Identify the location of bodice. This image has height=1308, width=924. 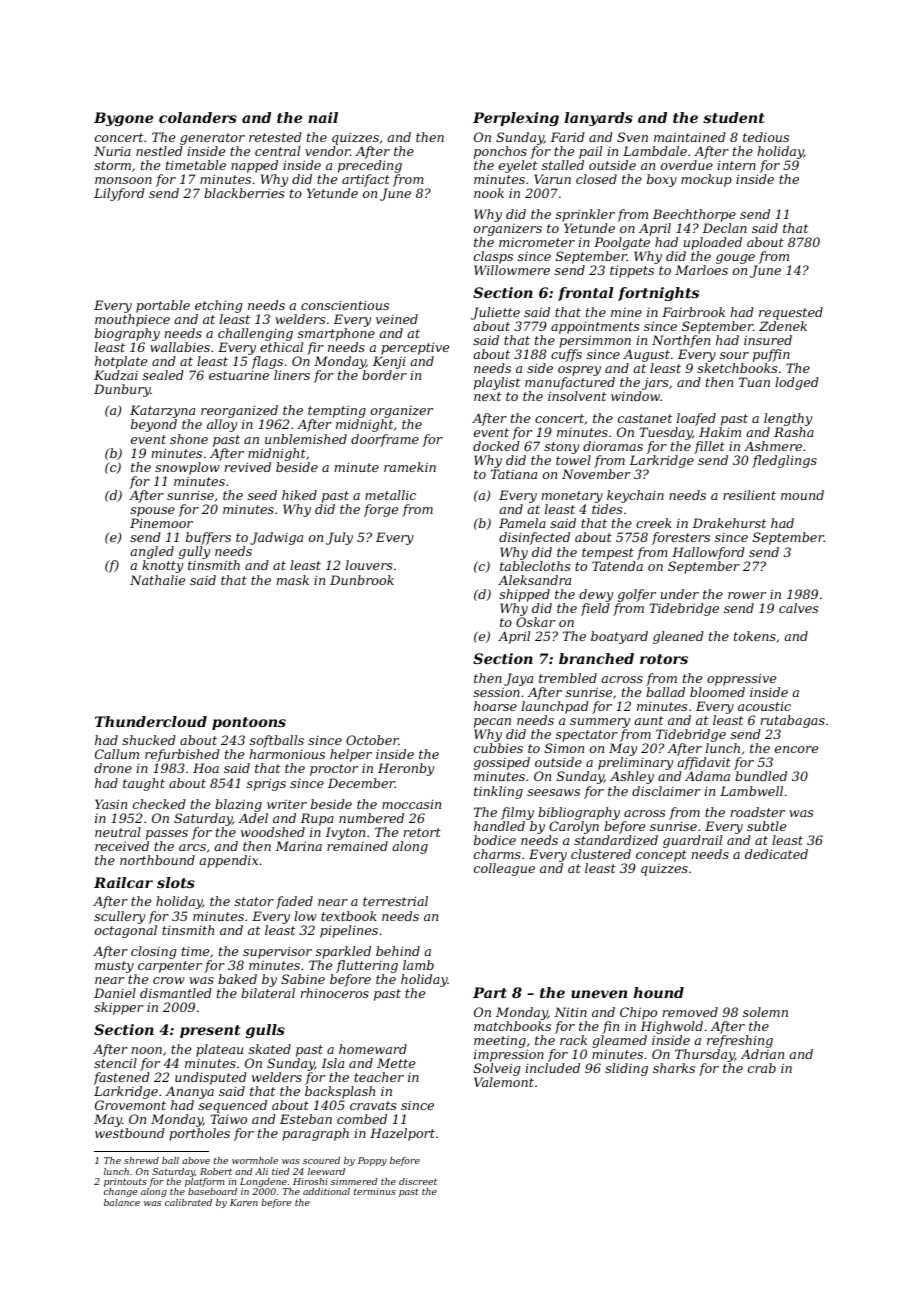
(495, 840).
